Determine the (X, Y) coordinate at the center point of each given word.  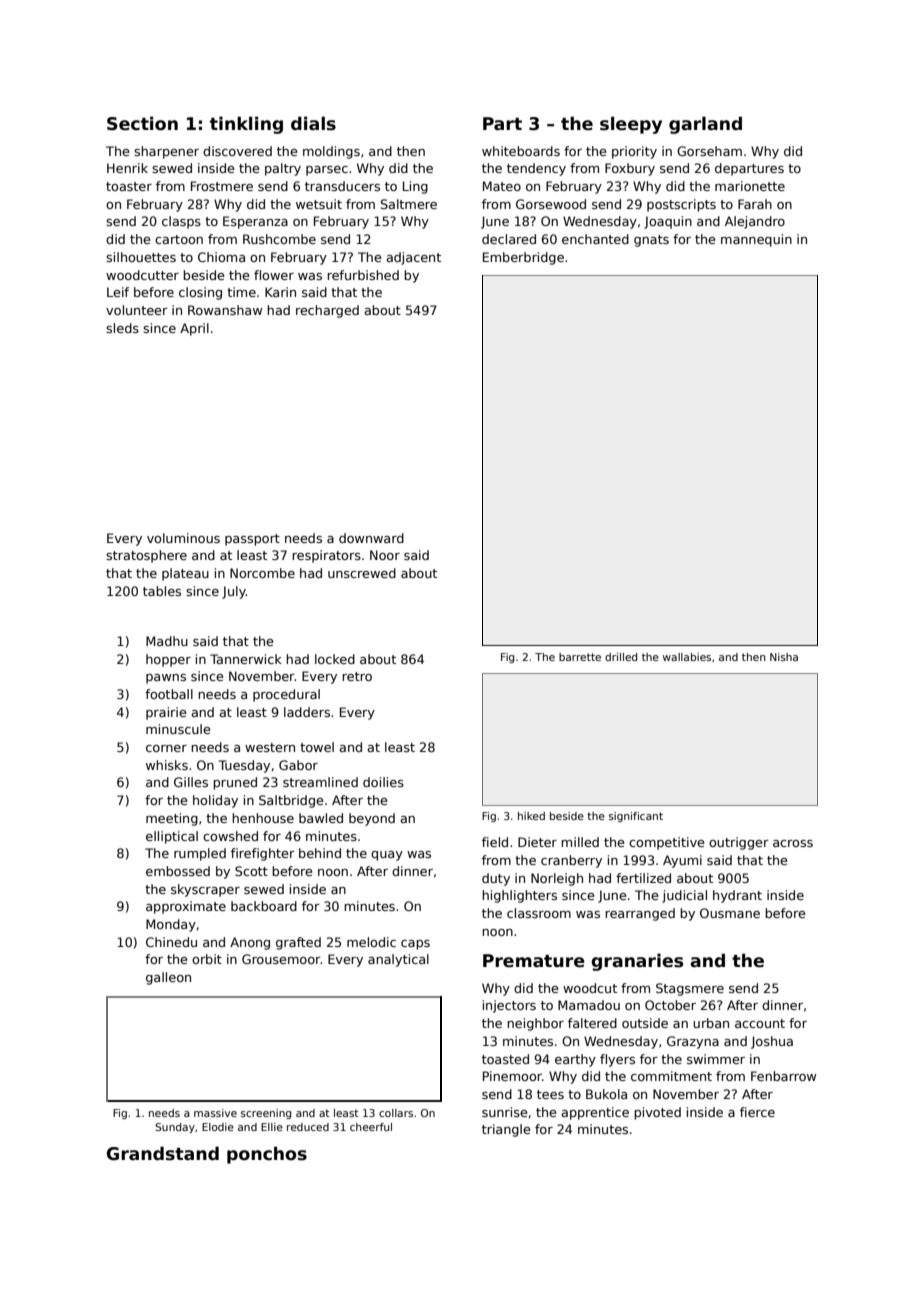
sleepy (631, 125)
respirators (326, 556)
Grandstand (163, 1153)
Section (142, 123)
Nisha (784, 657)
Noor (385, 555)
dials (313, 123)
